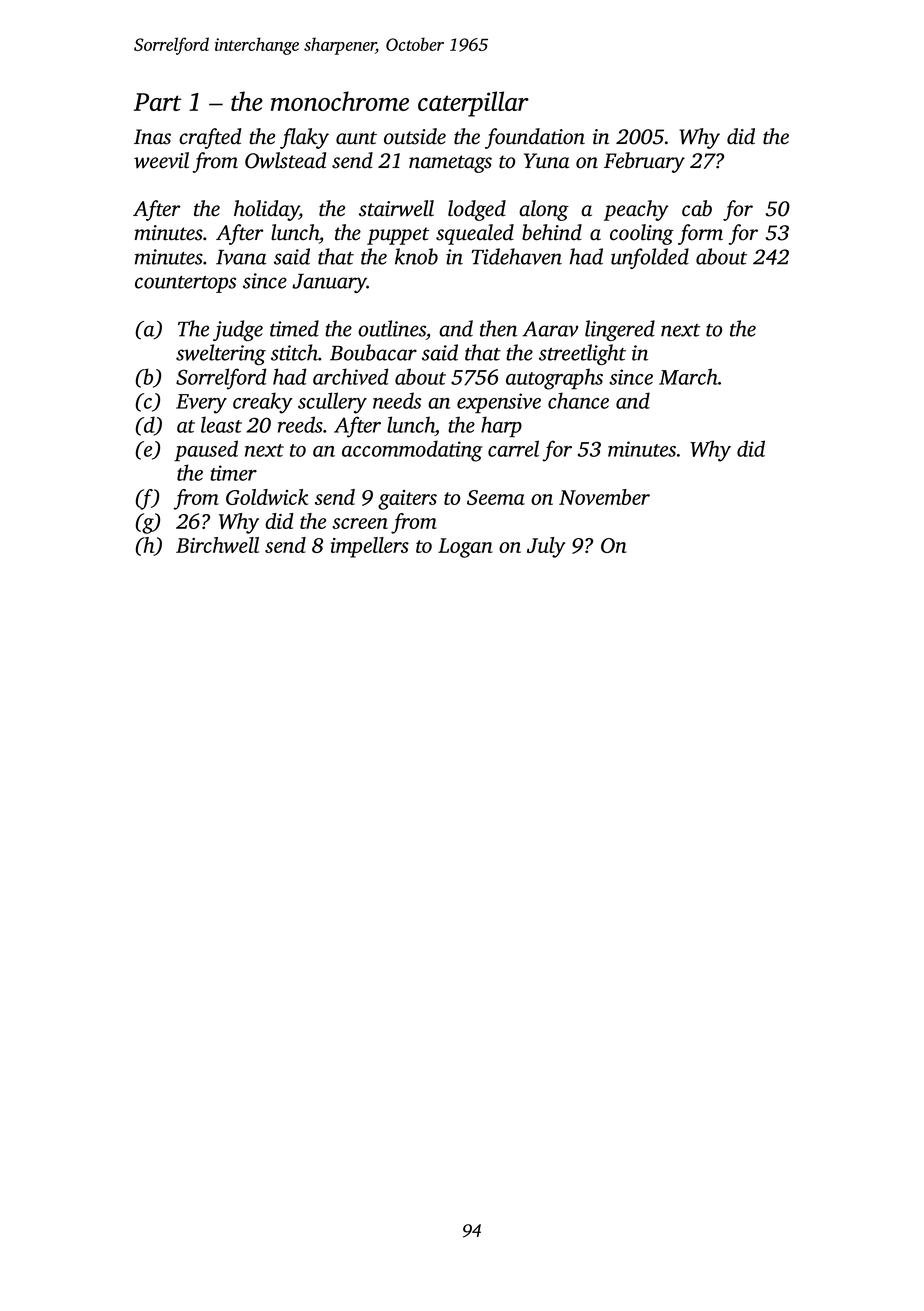 The width and height of the image is (924, 1311). I want to click on Logan, so click(465, 548).
